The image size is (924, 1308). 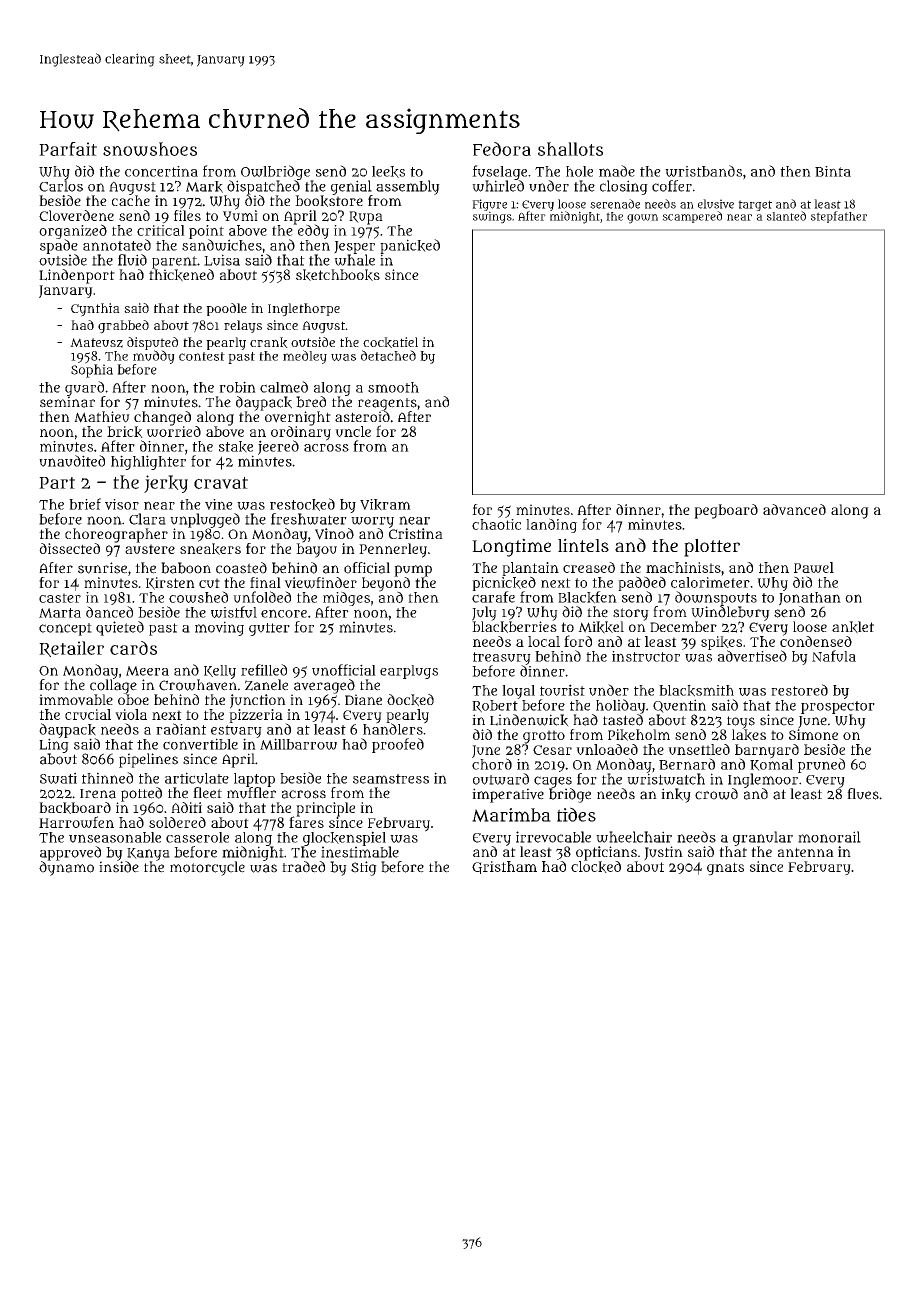 What do you see at coordinates (131, 200) in the screenshot?
I see `cache` at bounding box center [131, 200].
